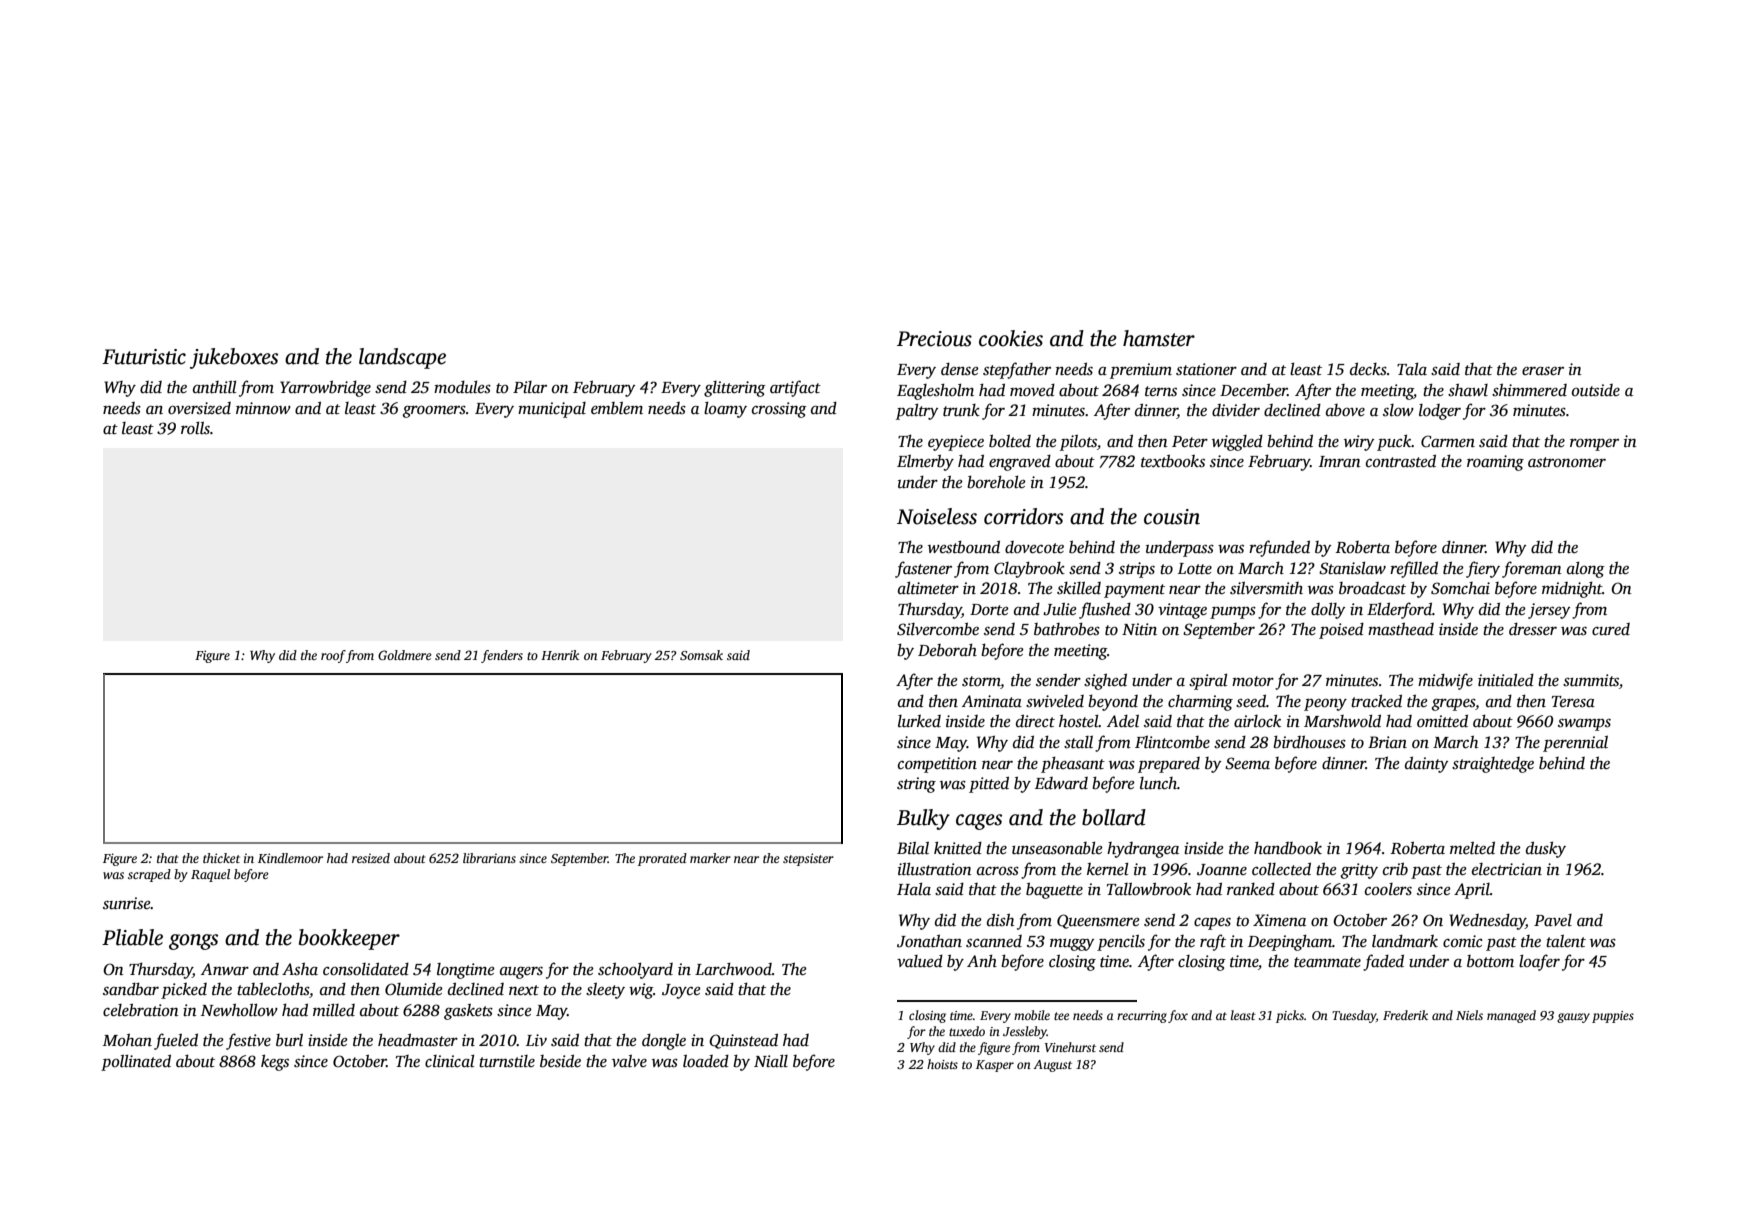 This image has width=1740, height=1231. I want to click on fastener, so click(923, 569).
